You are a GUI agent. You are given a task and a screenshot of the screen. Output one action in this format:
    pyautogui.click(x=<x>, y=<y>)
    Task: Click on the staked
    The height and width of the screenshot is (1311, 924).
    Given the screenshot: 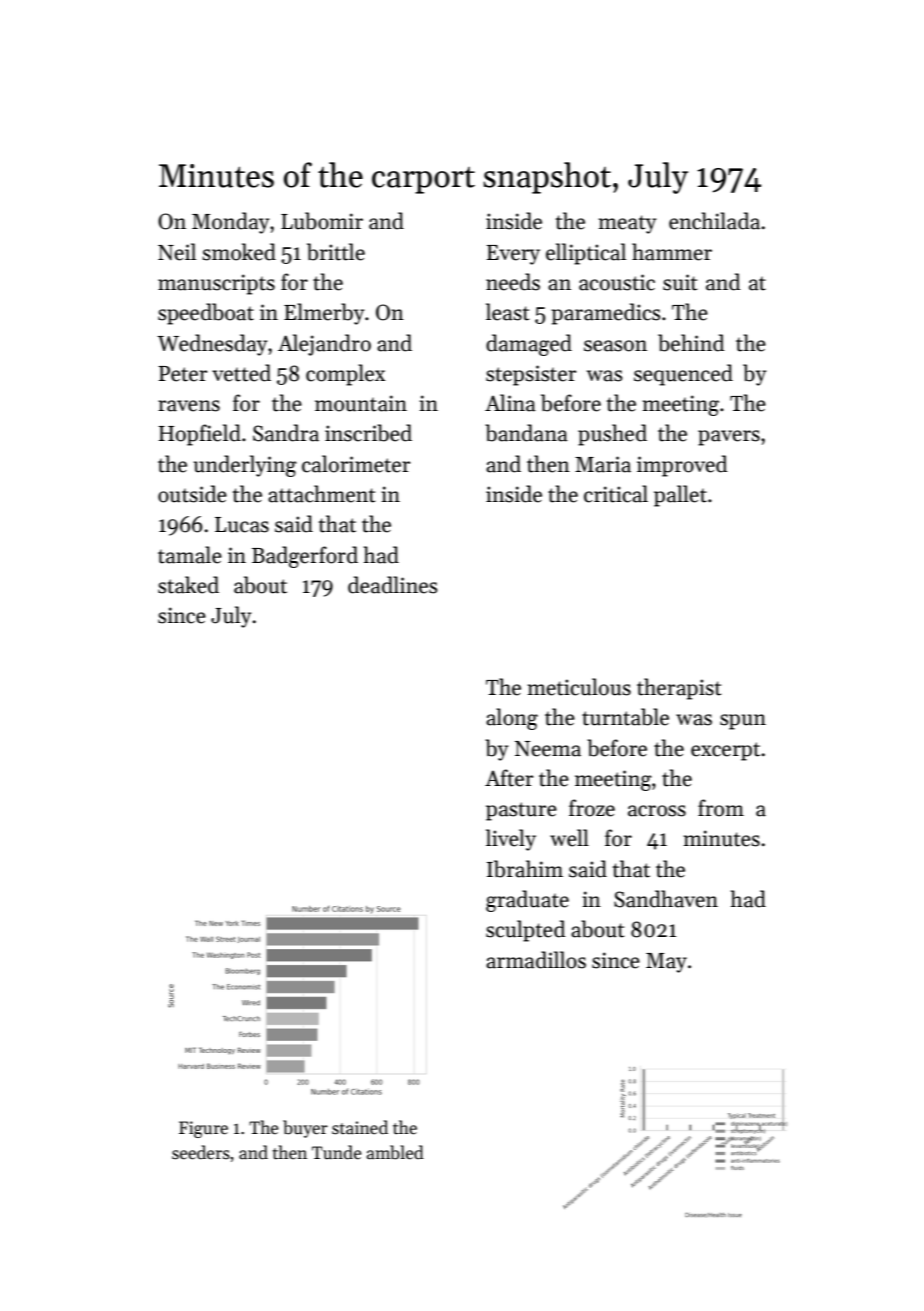 What is the action you would take?
    pyautogui.click(x=188, y=585)
